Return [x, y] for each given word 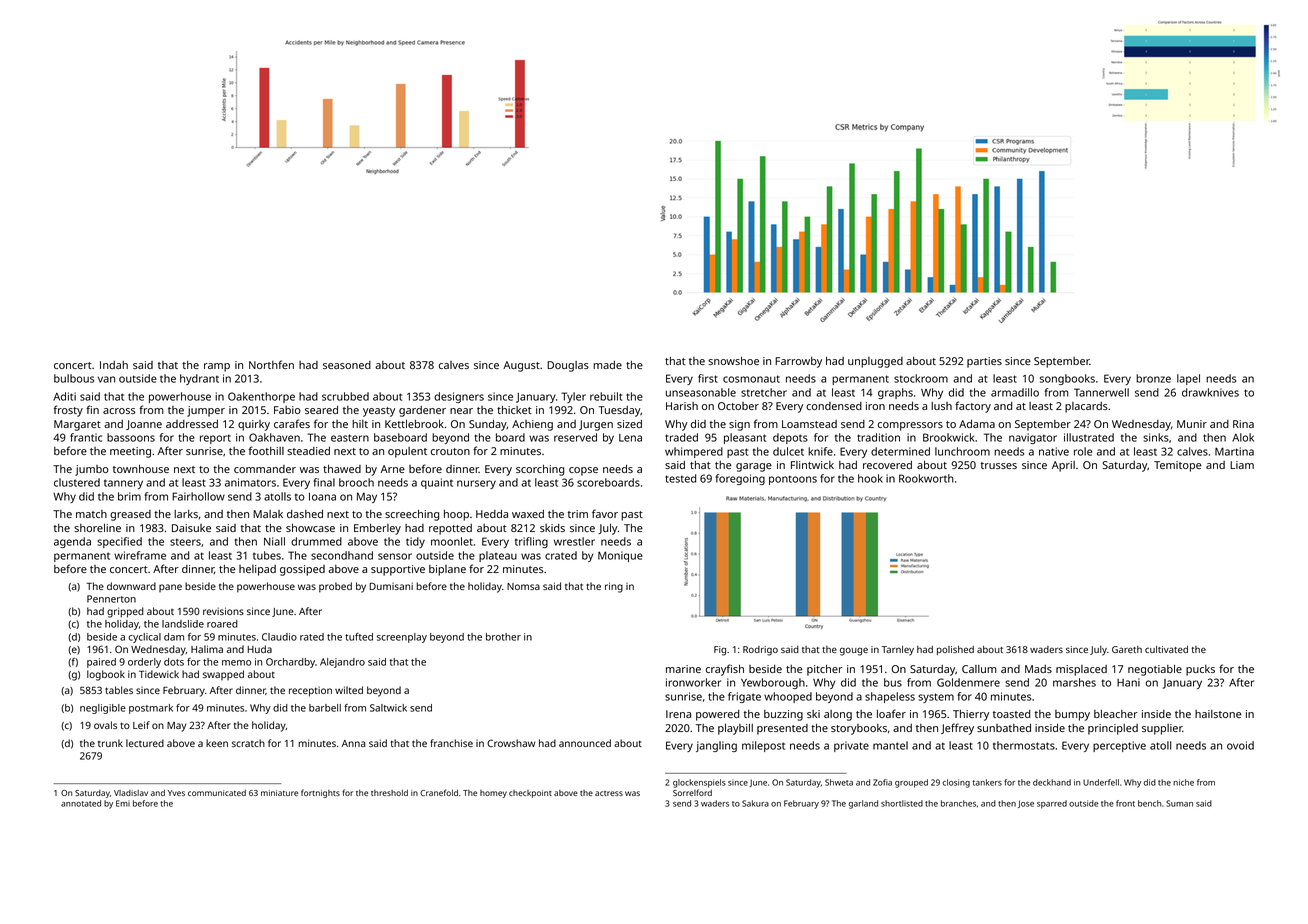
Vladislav [131, 793]
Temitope [1177, 466]
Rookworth [926, 478]
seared [321, 410]
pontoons [793, 480]
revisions [223, 611]
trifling [531, 542]
